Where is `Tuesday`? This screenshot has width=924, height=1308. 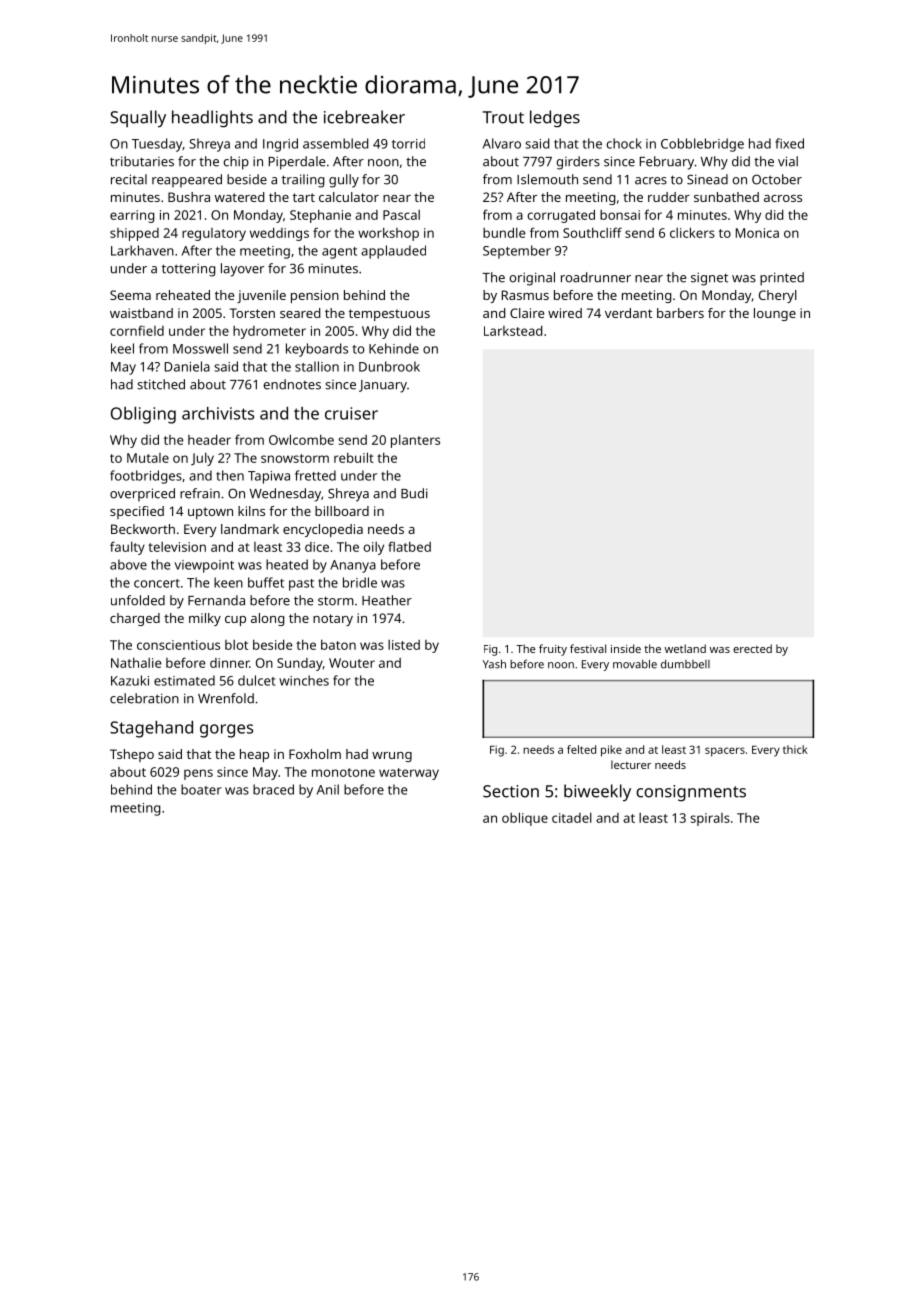 Tuesday is located at coordinates (157, 145).
